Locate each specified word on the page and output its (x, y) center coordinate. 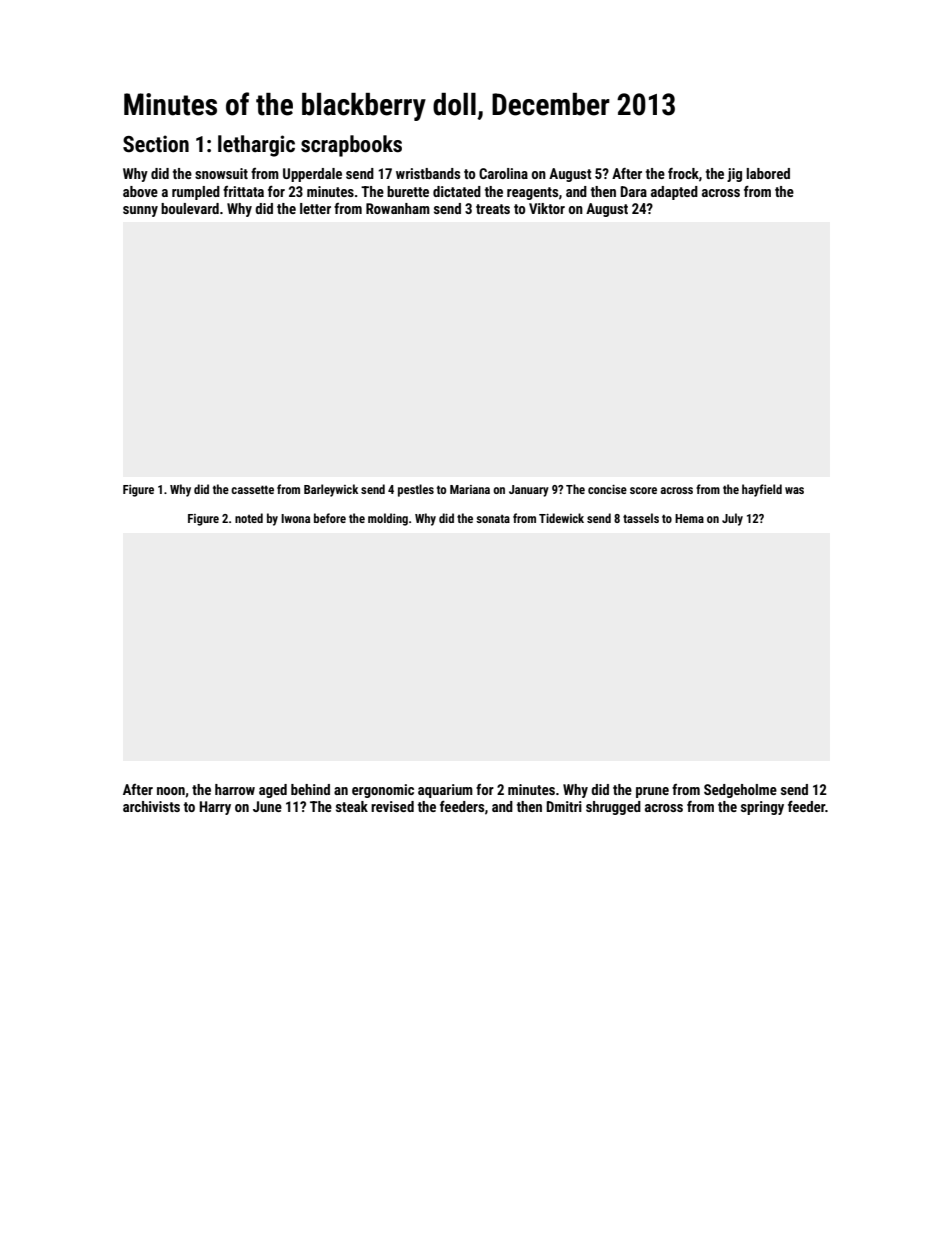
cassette (252, 489)
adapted (674, 193)
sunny (140, 211)
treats (493, 209)
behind (310, 789)
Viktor (547, 208)
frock (683, 173)
